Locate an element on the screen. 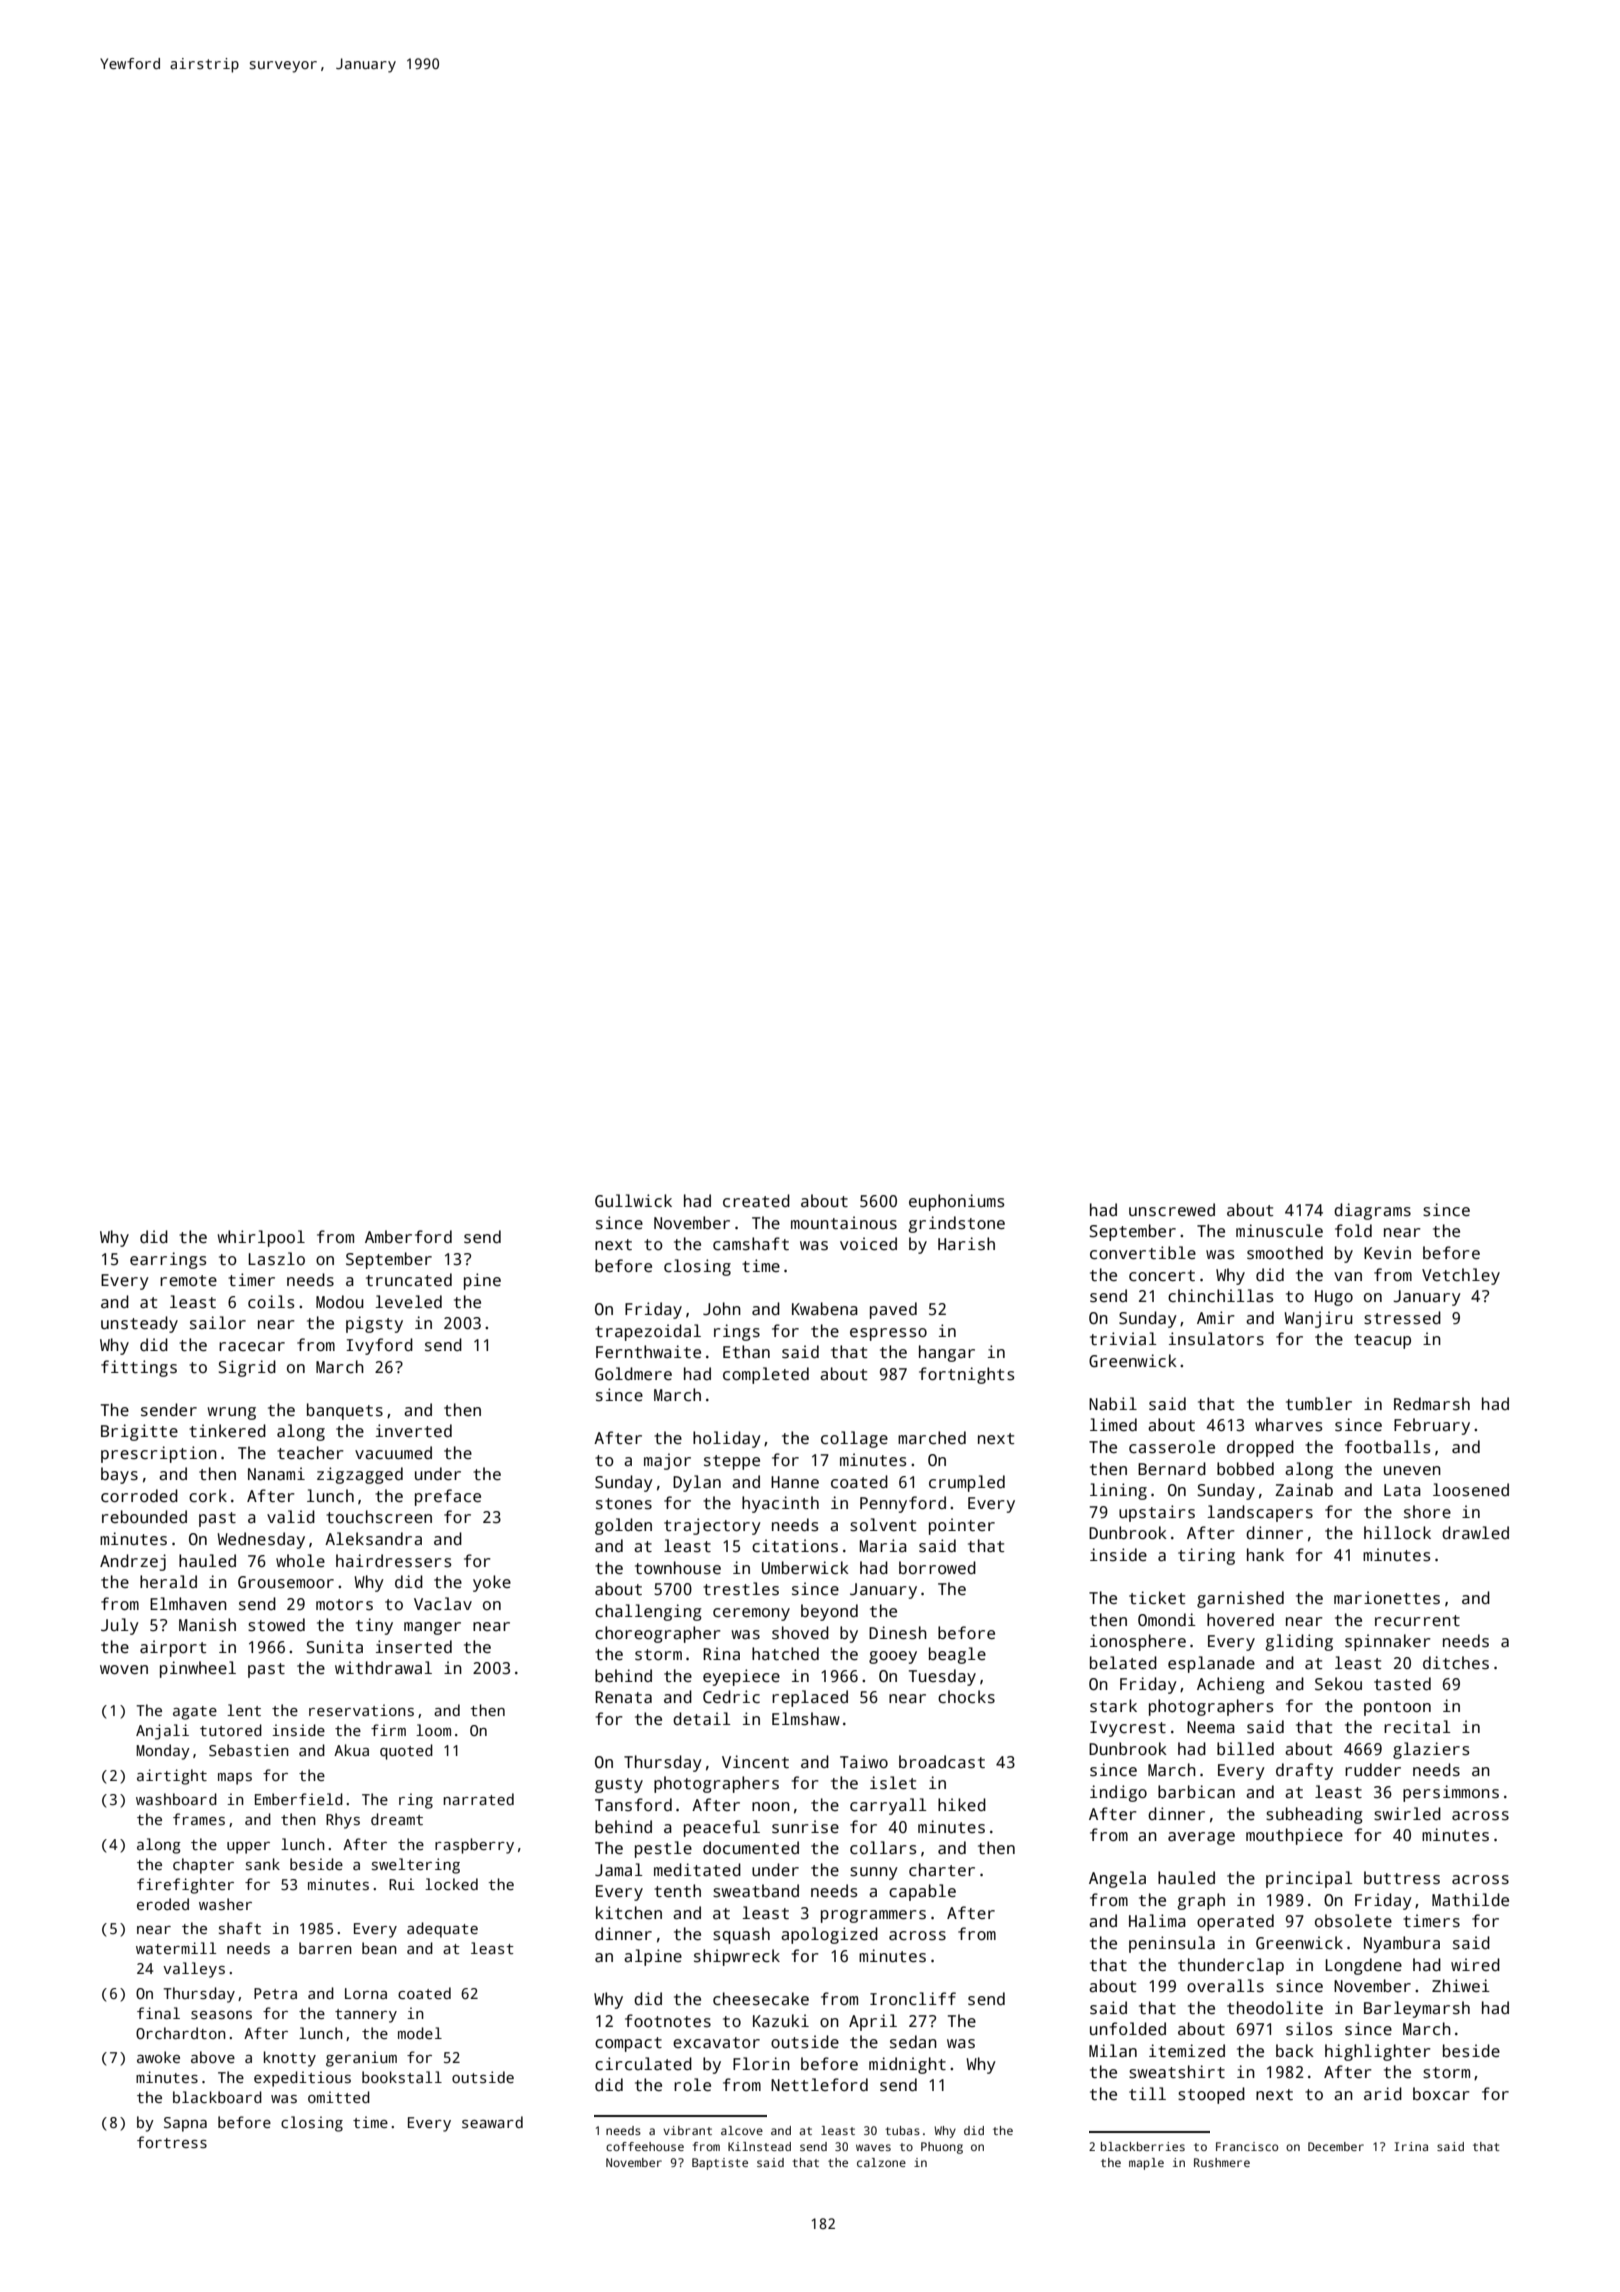 The width and height of the screenshot is (1620, 2292). whirlpool is located at coordinates (261, 1238).
